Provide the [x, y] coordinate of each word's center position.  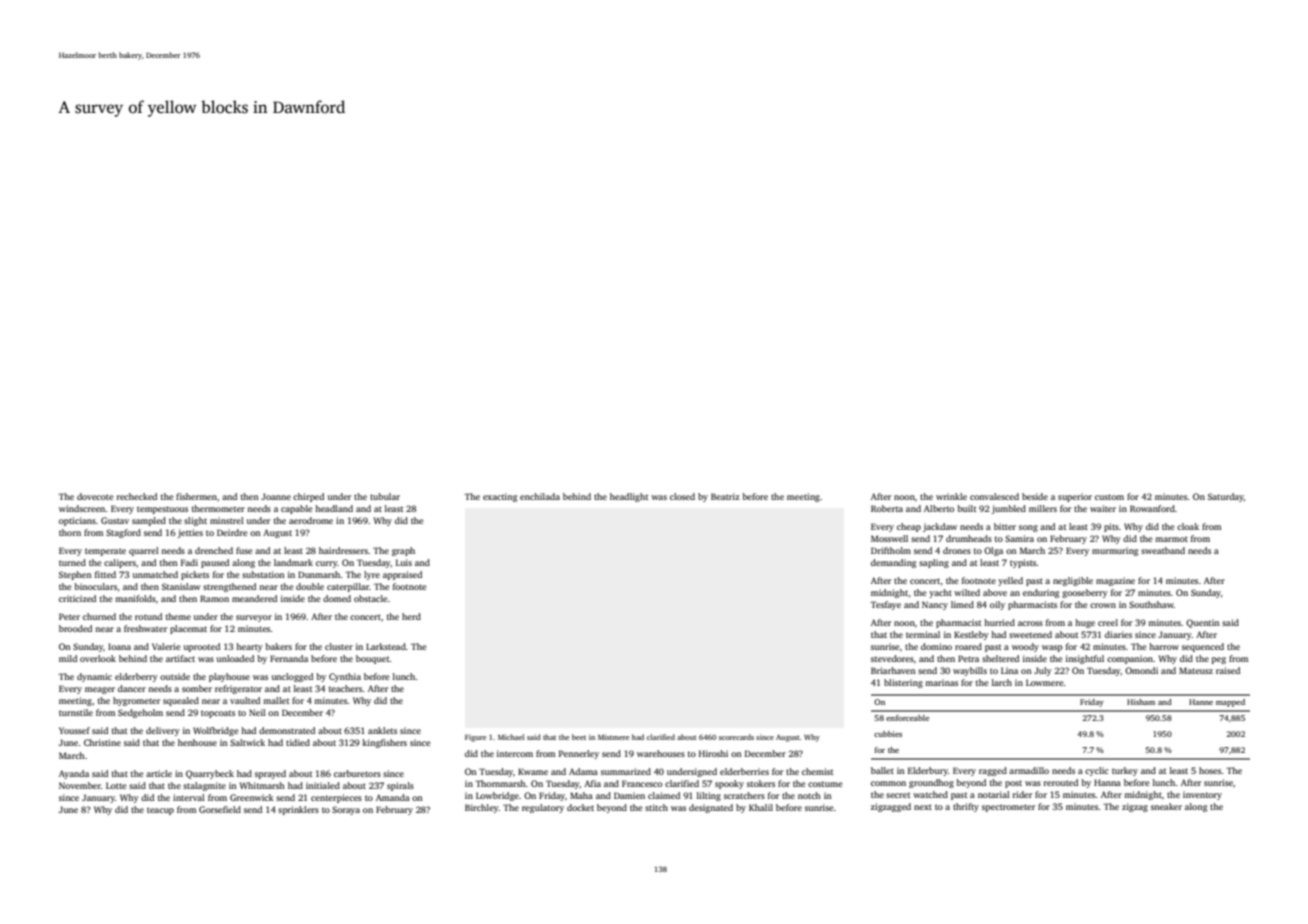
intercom [515, 753]
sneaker [1166, 806]
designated [711, 808]
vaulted [245, 700]
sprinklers [298, 810]
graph [403, 551]
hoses [1210, 770]
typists [1023, 563]
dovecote [95, 496]
